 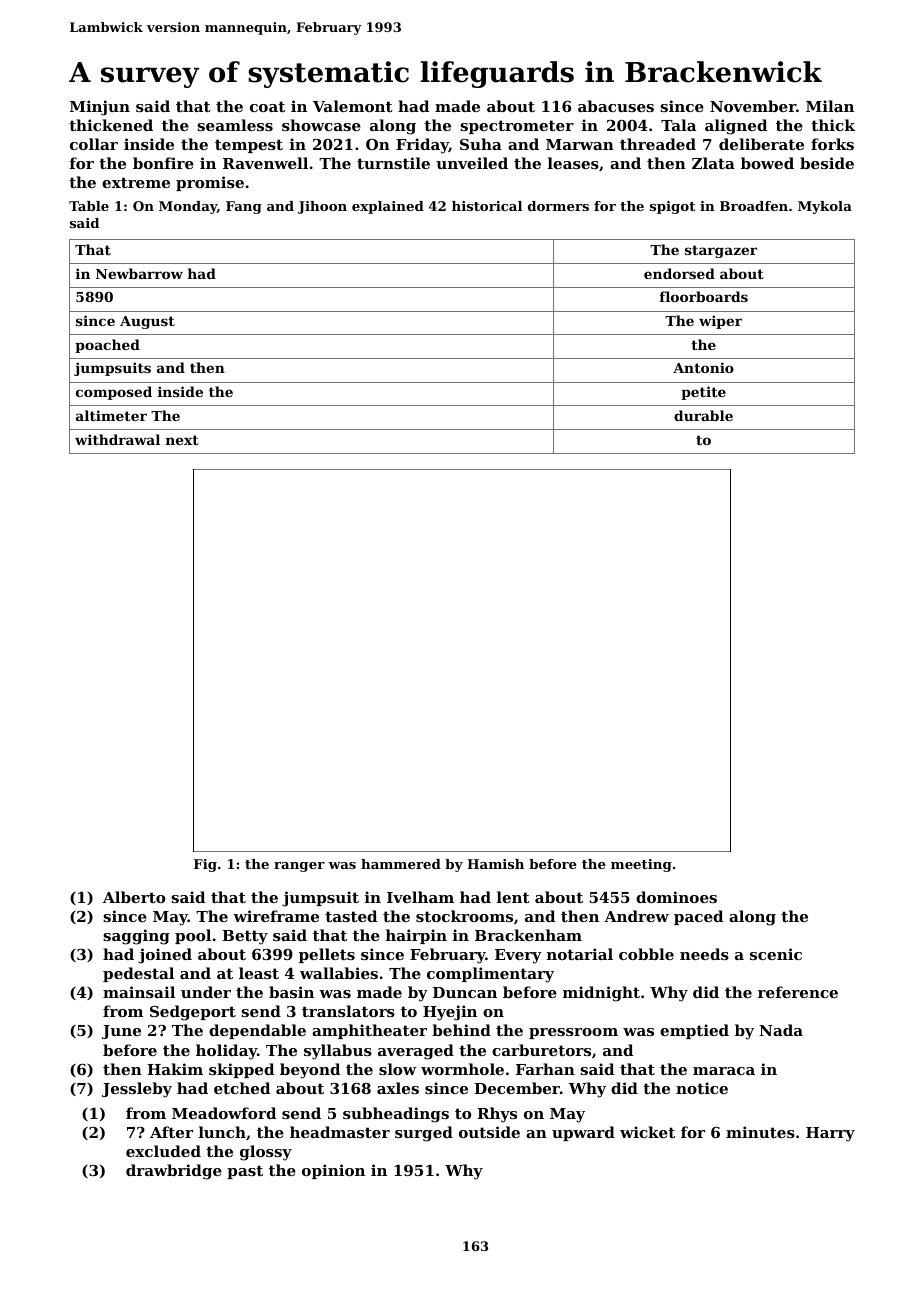 What do you see at coordinates (825, 207) in the screenshot?
I see `Mykola` at bounding box center [825, 207].
